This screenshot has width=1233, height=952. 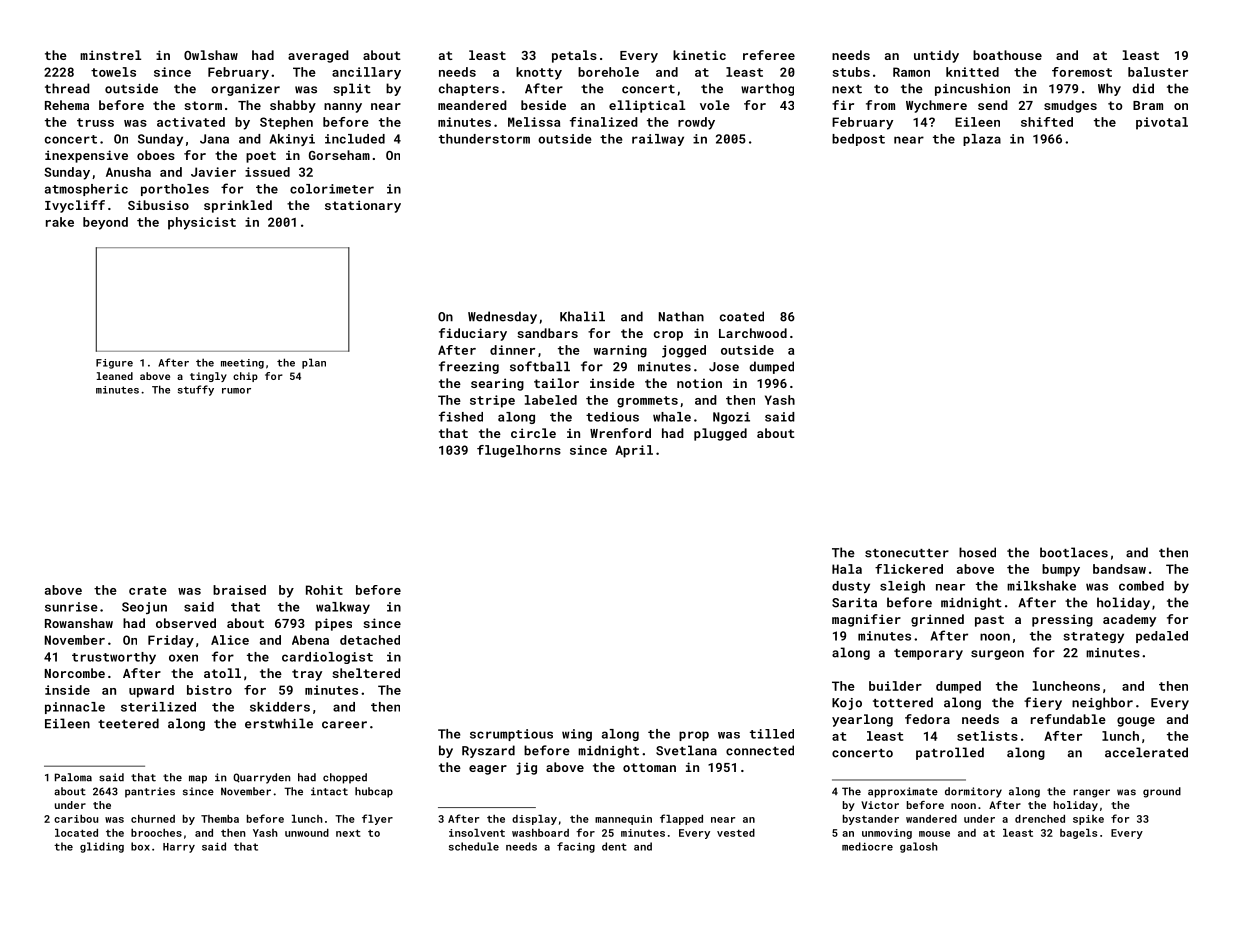 I want to click on warthog, so click(x=767, y=89).
